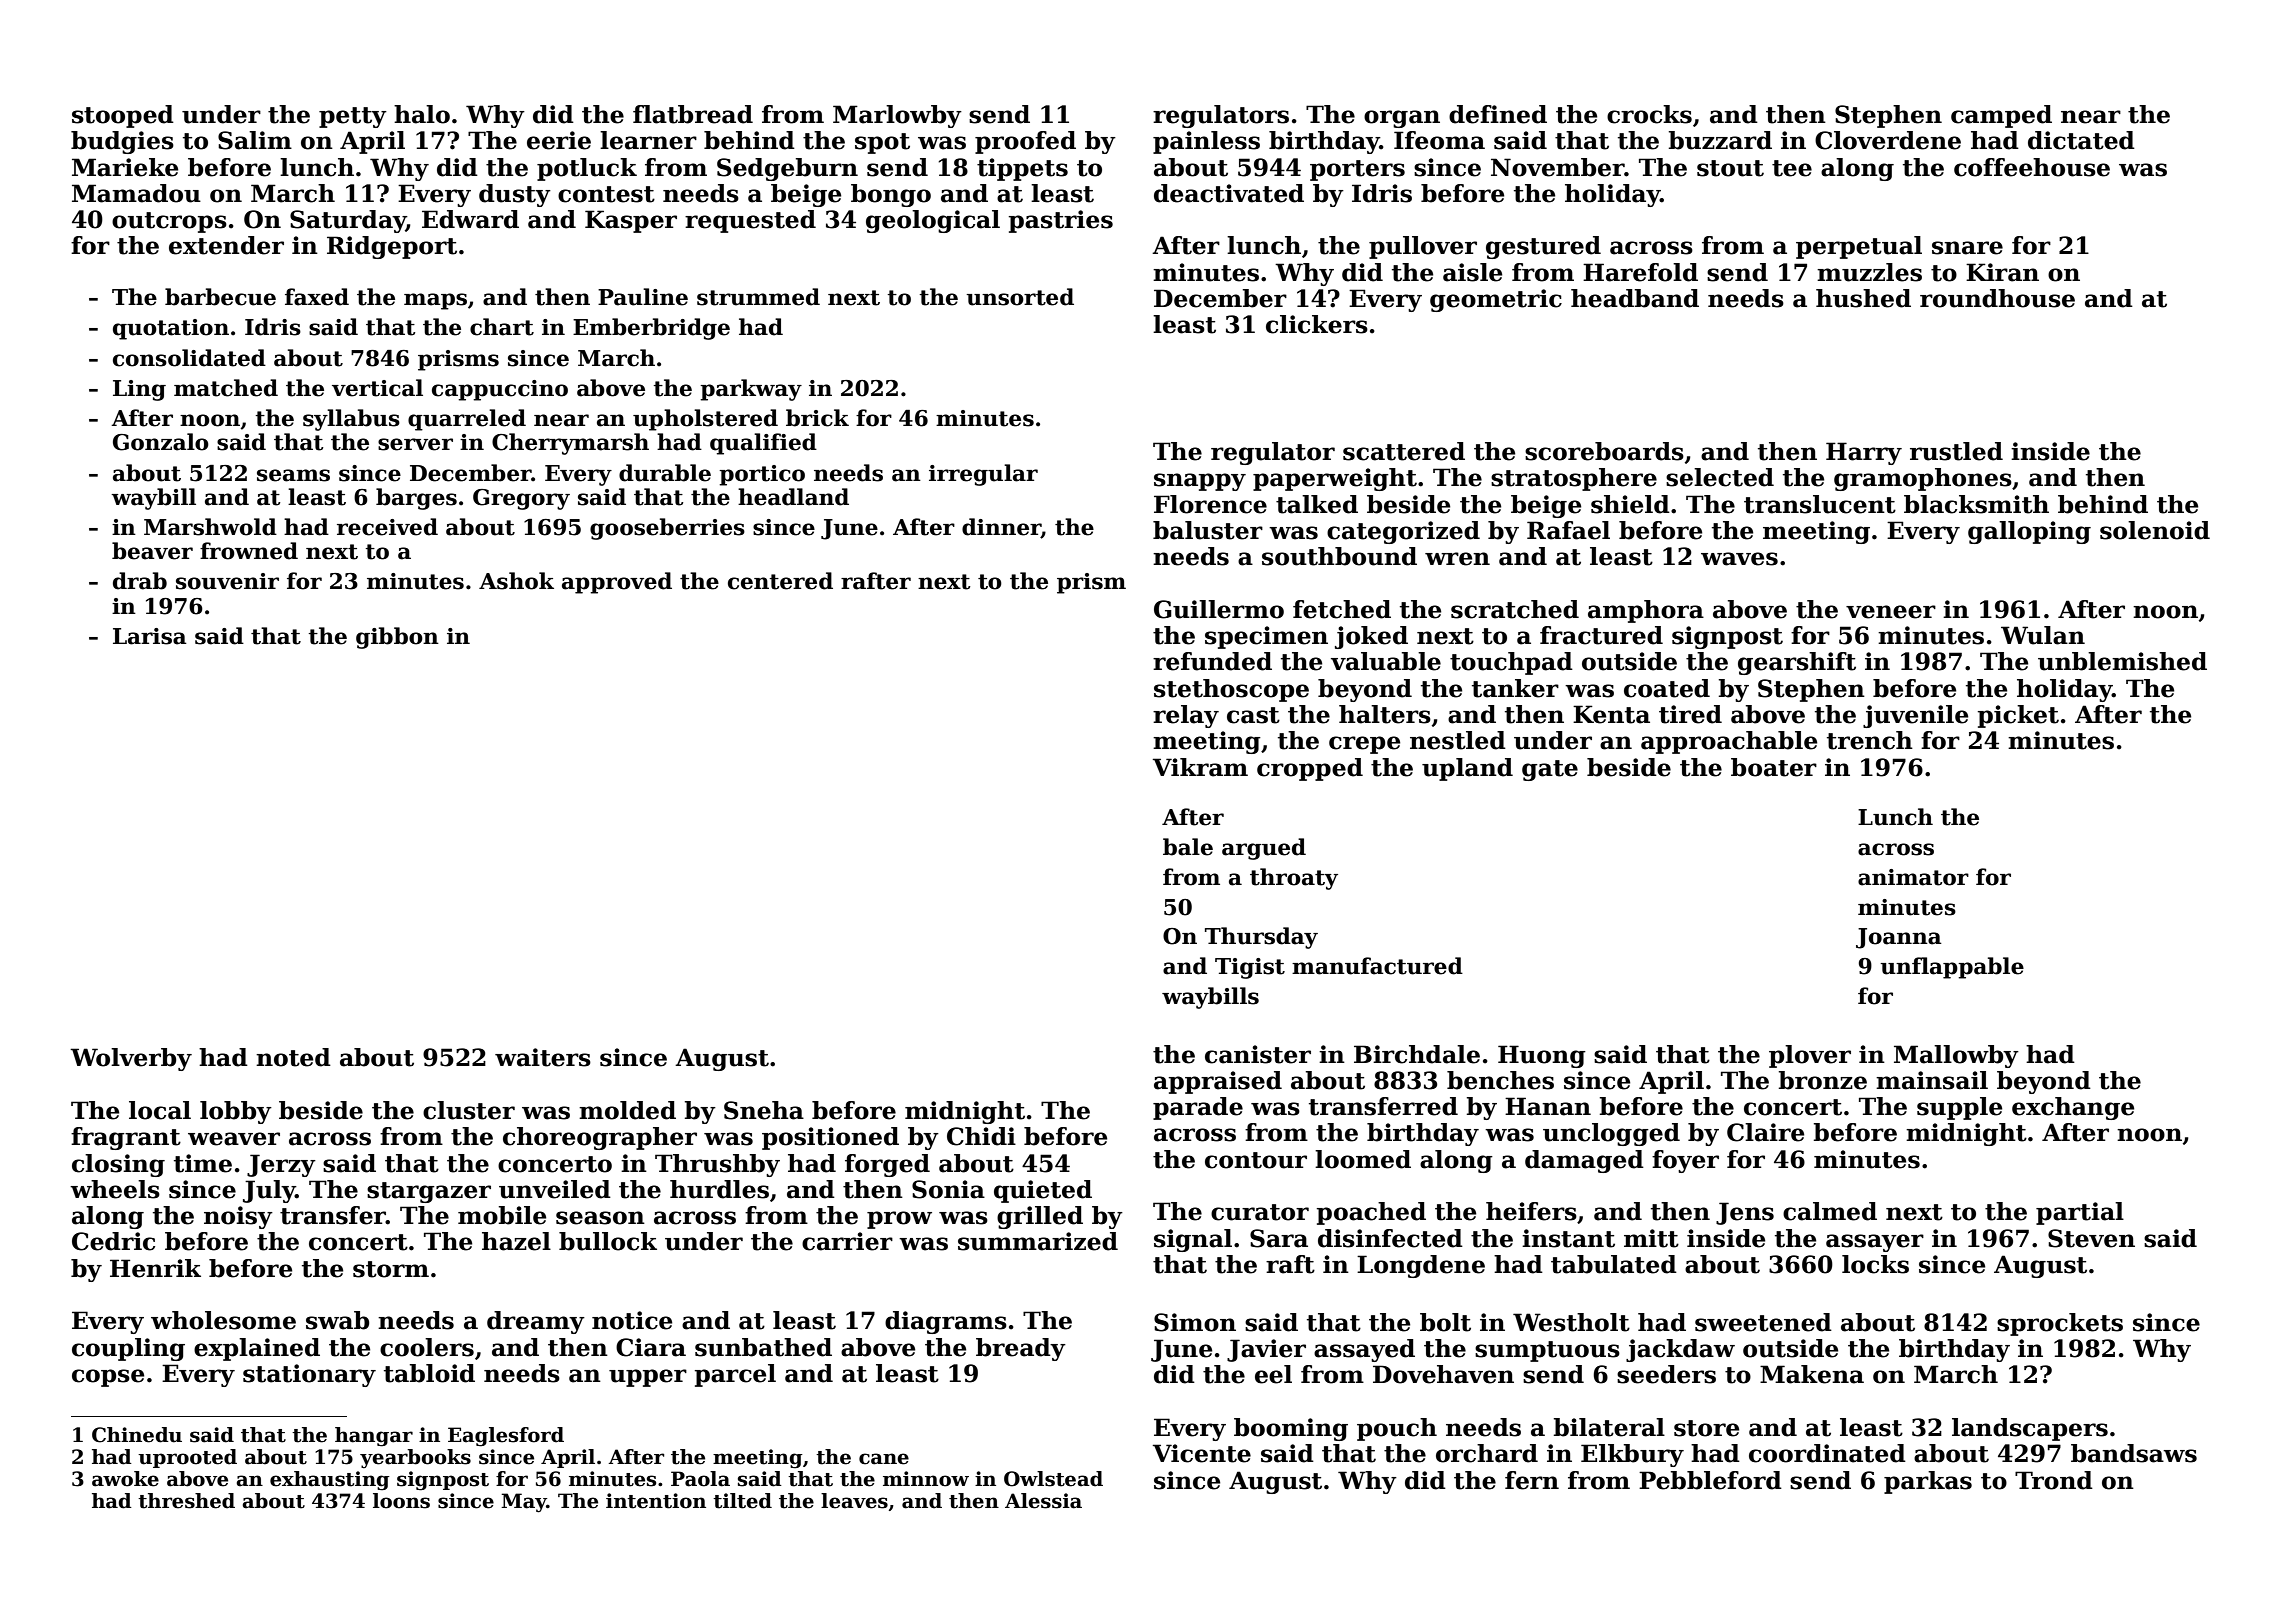 This screenshot has width=2282, height=1614. What do you see at coordinates (1875, 1264) in the screenshot?
I see `locks` at bounding box center [1875, 1264].
